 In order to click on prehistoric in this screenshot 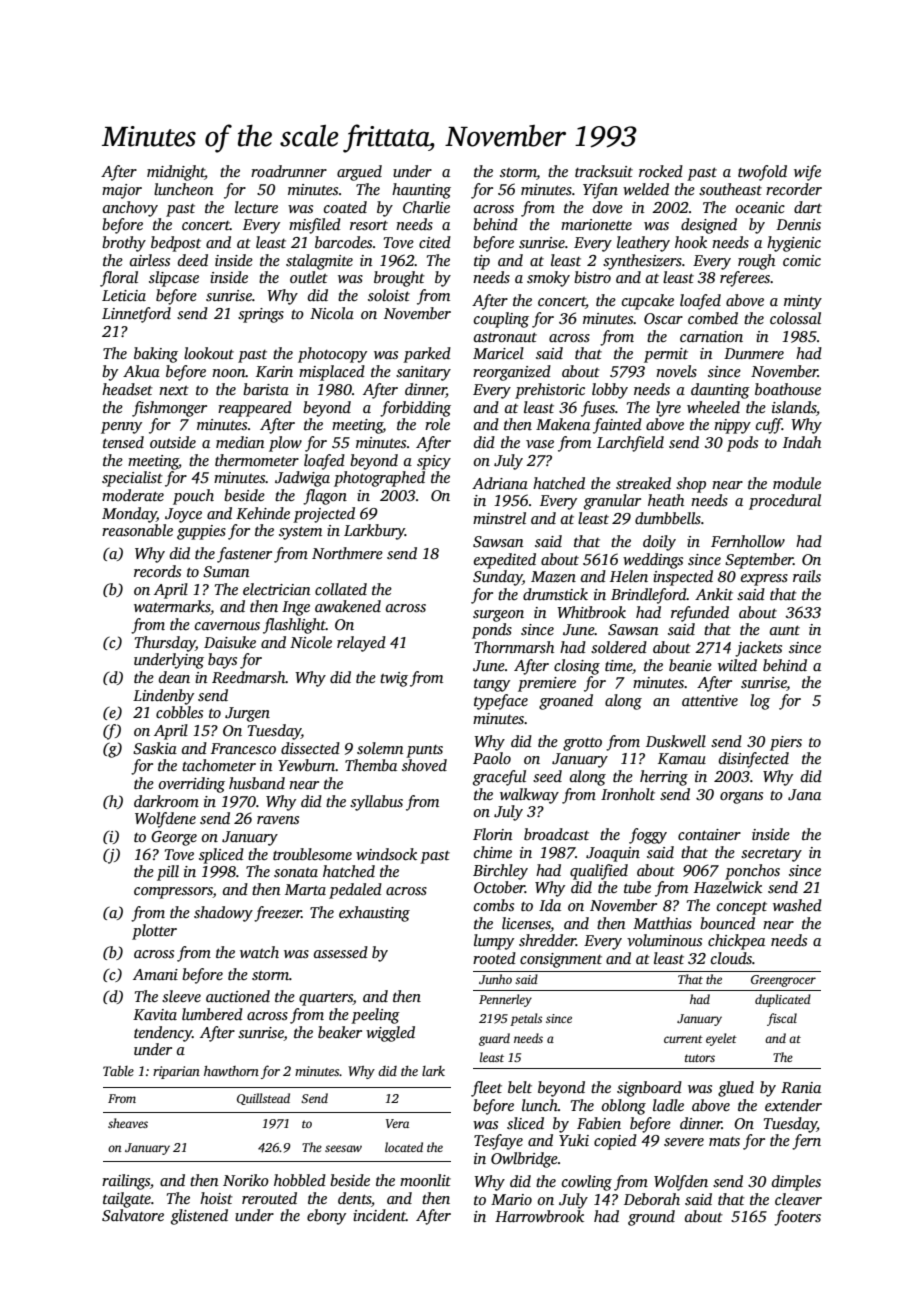, I will do `click(550, 391)`.
